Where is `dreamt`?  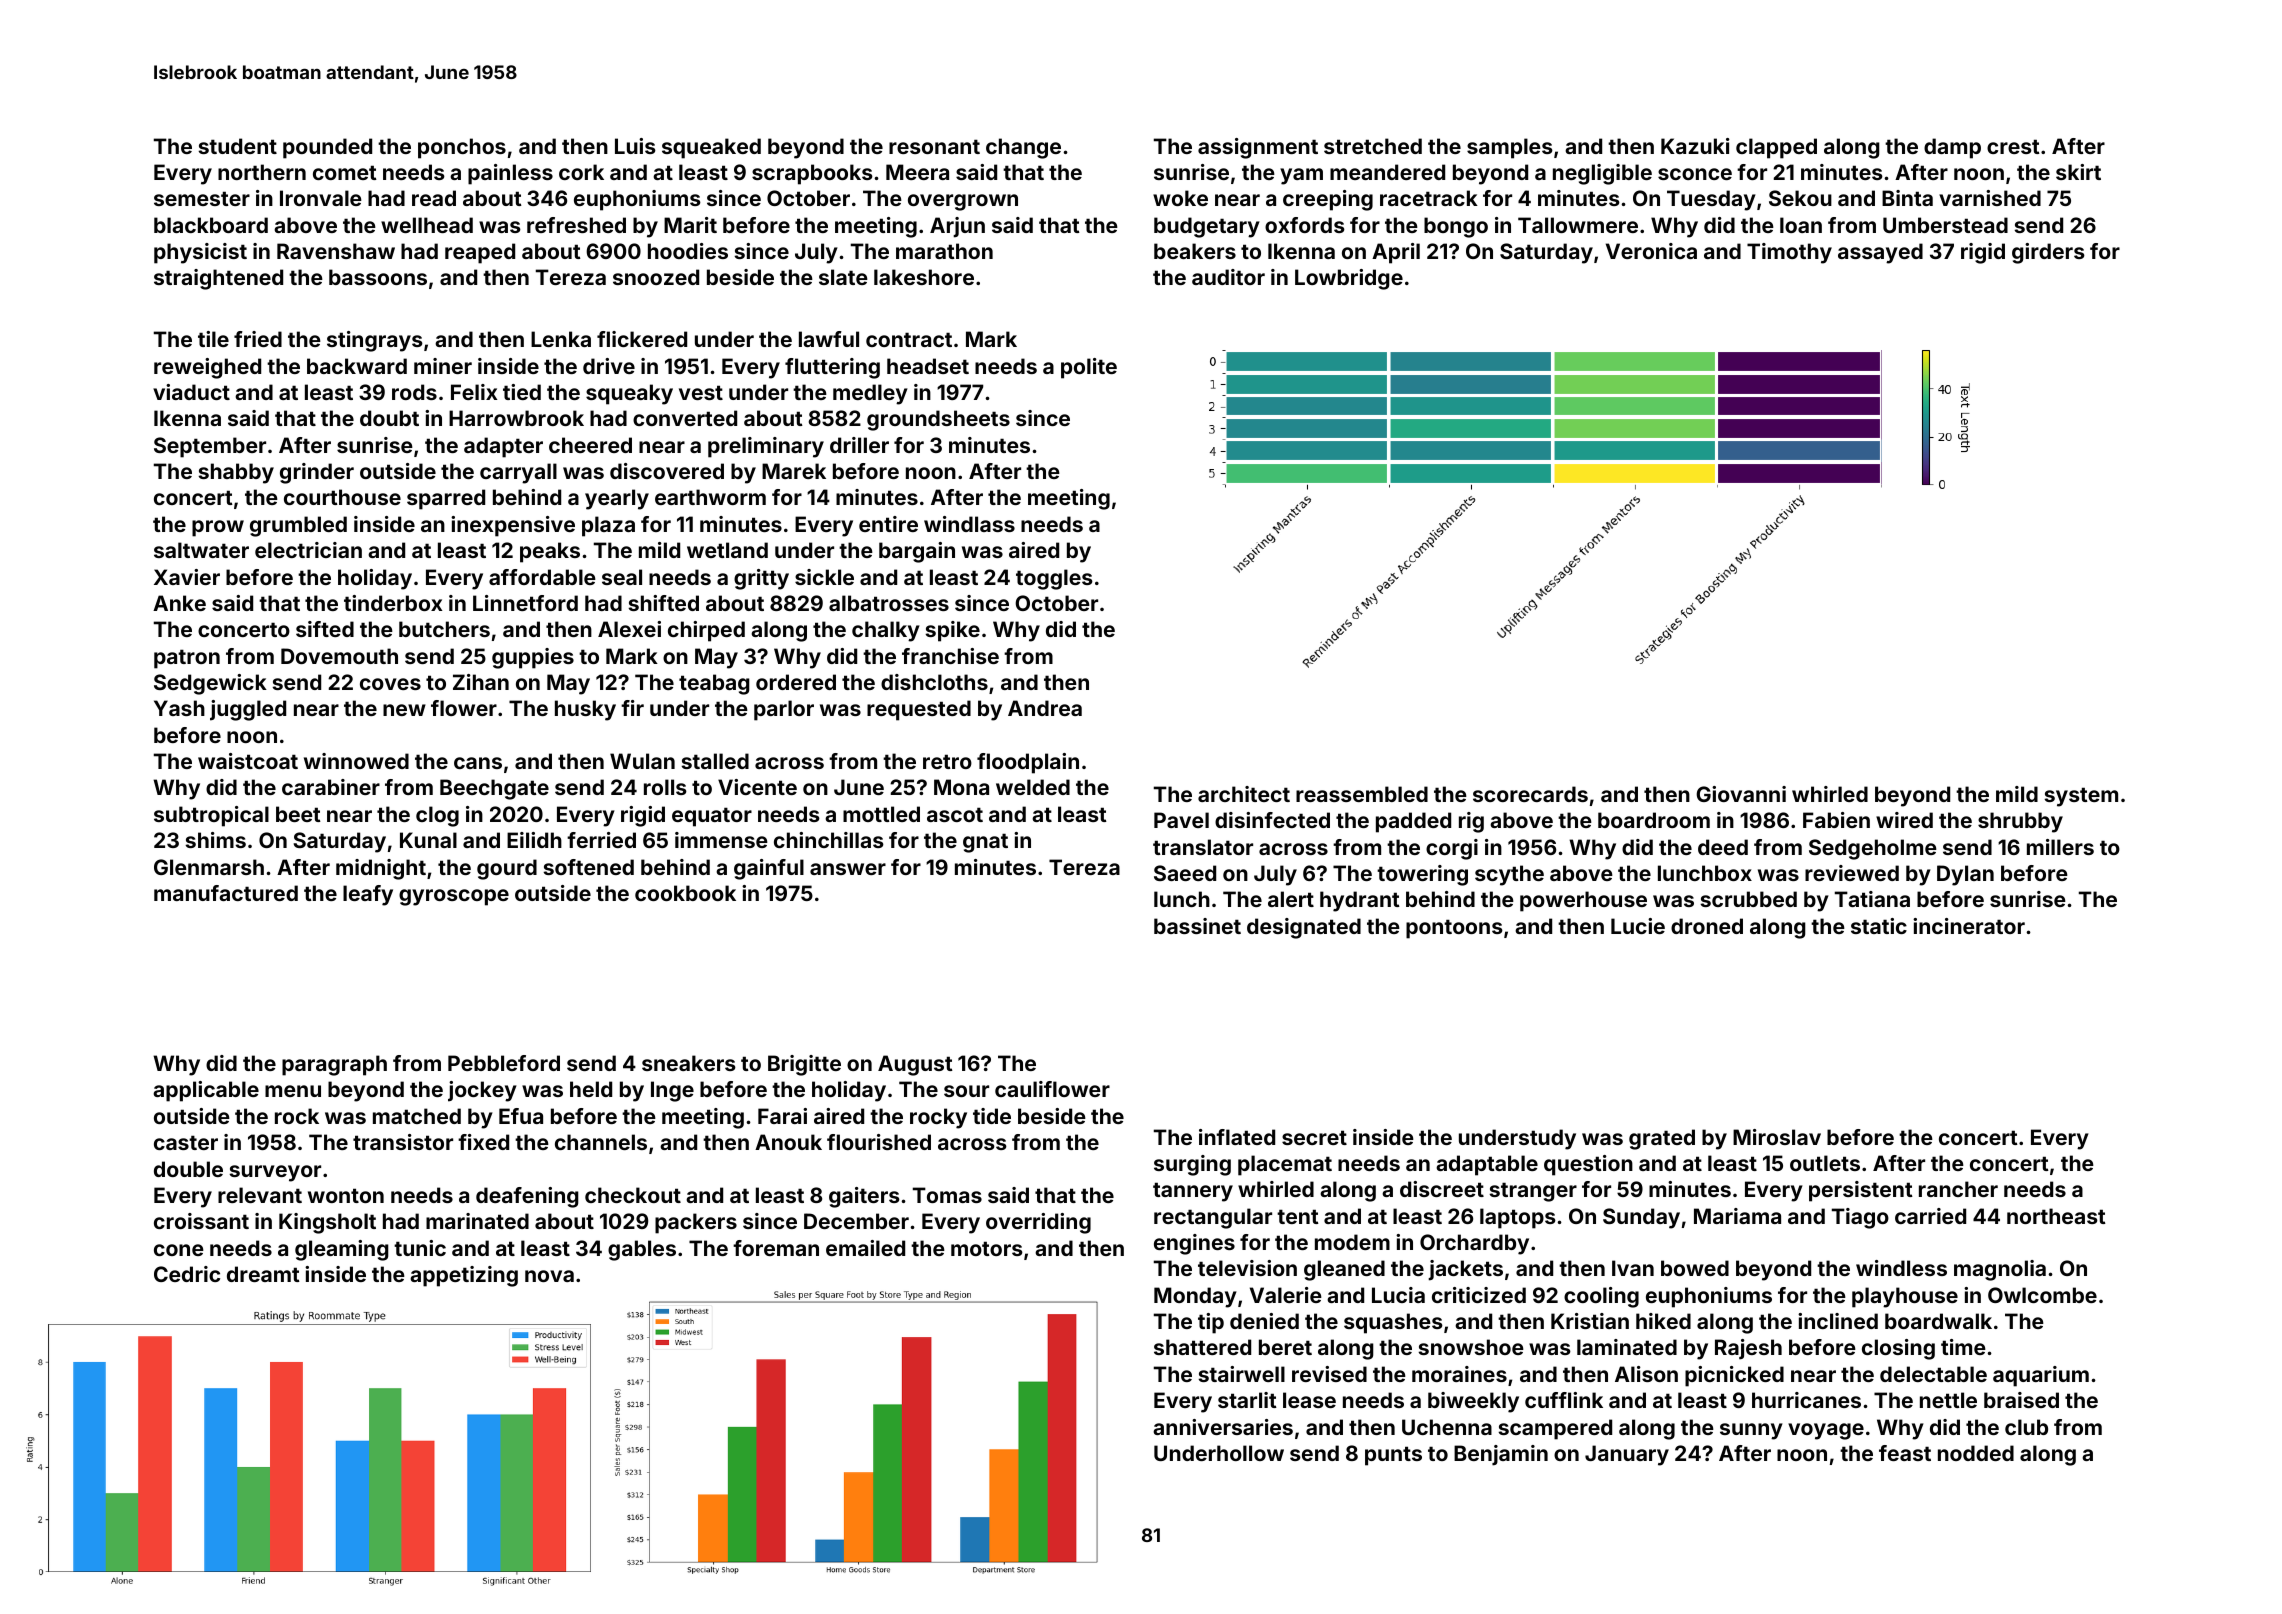 dreamt is located at coordinates (263, 1274).
